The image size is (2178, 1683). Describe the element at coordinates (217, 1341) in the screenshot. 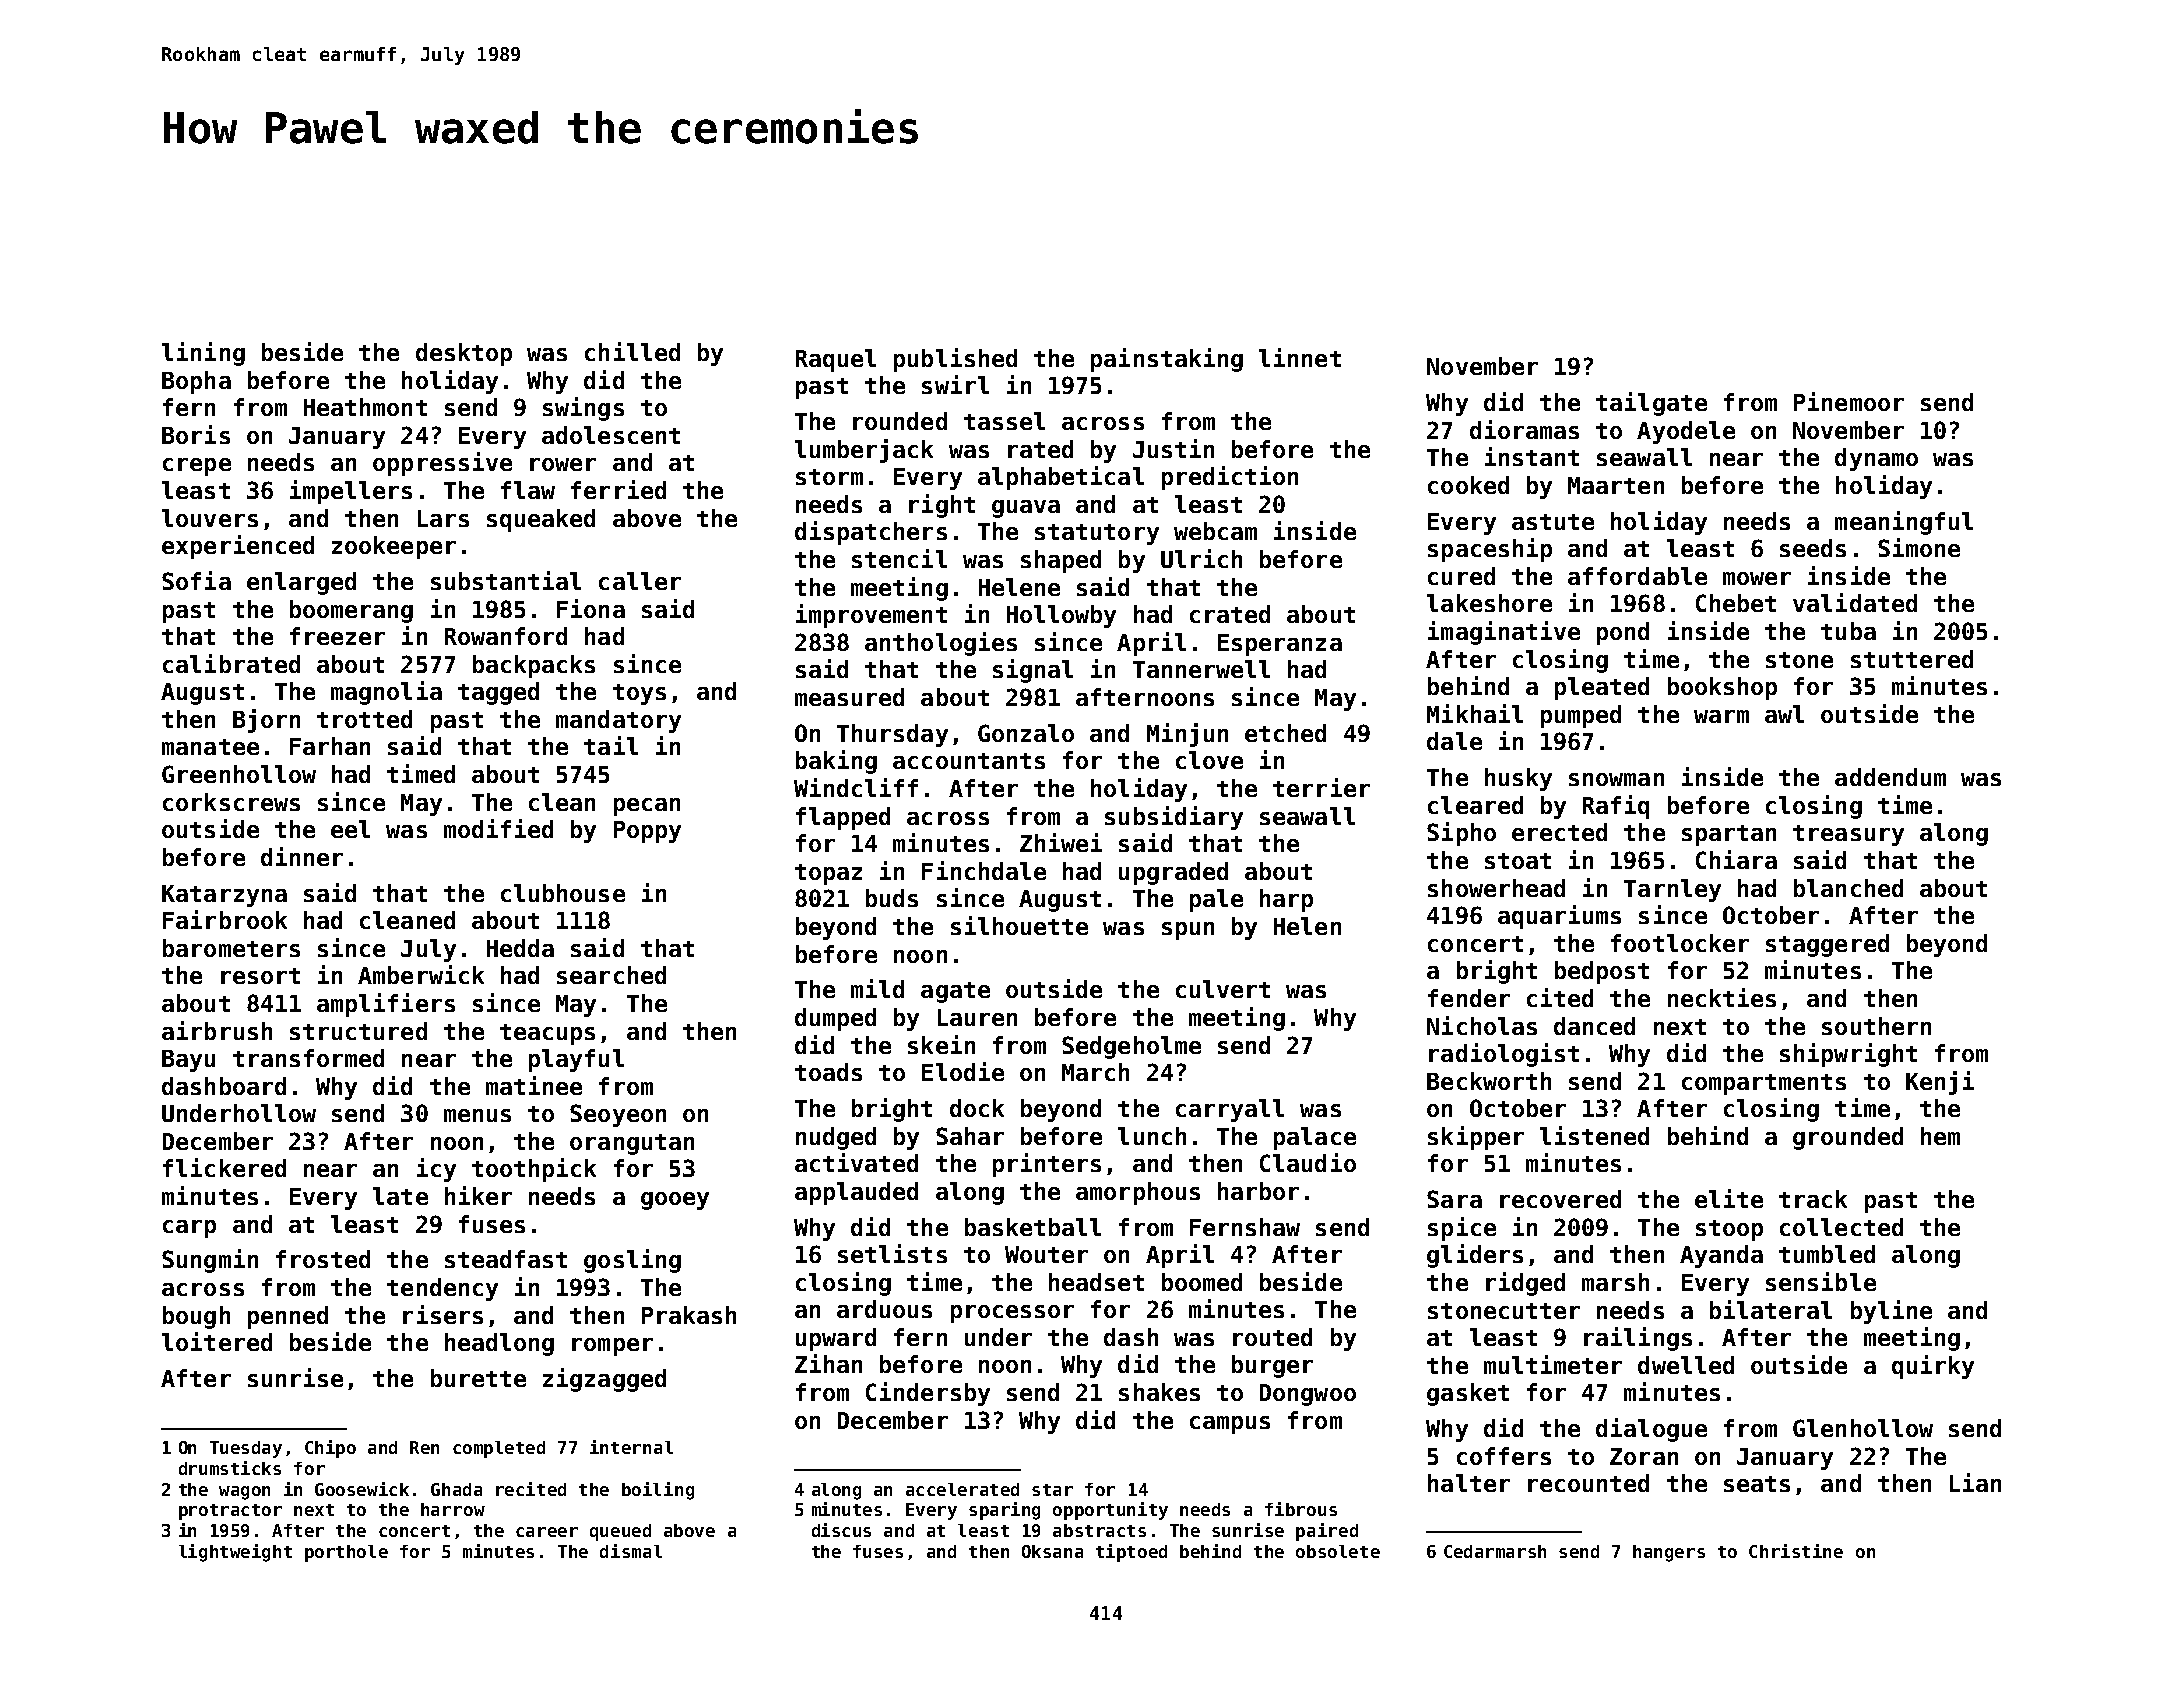

I see `loitered` at that location.
